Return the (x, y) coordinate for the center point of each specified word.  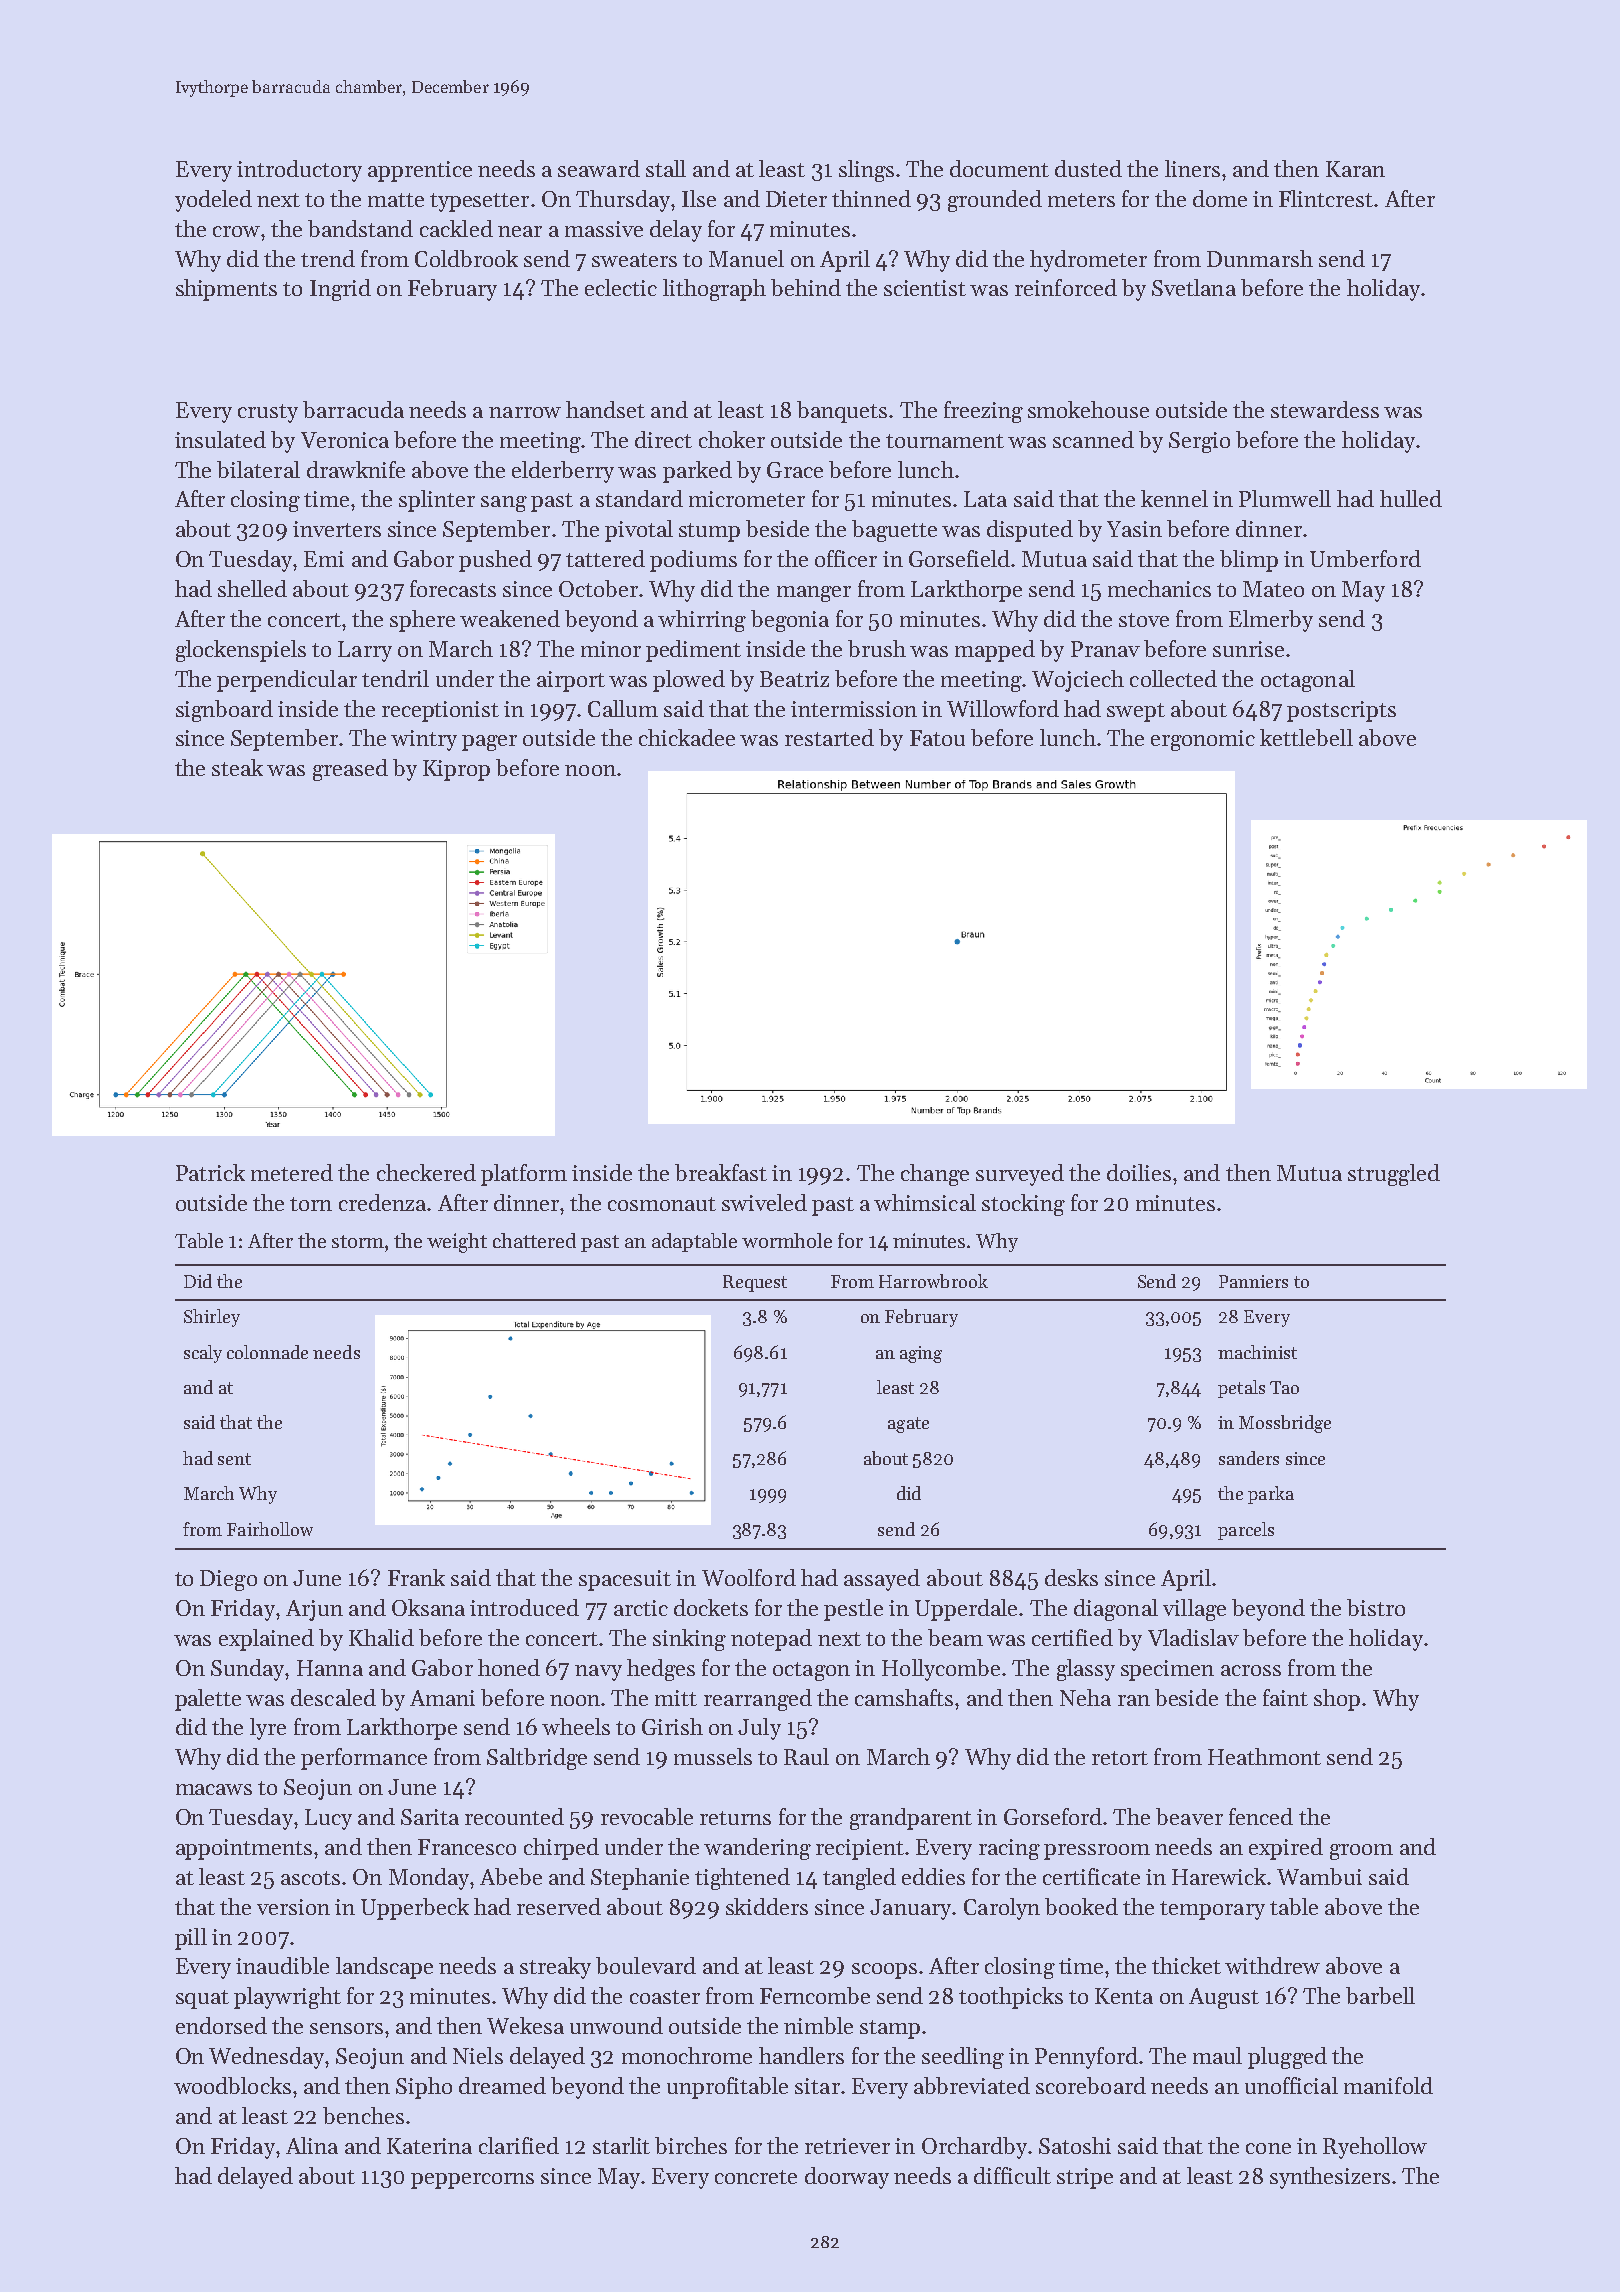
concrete (756, 2177)
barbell (1380, 1995)
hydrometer (1088, 261)
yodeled (213, 201)
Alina (312, 2145)
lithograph (714, 290)
